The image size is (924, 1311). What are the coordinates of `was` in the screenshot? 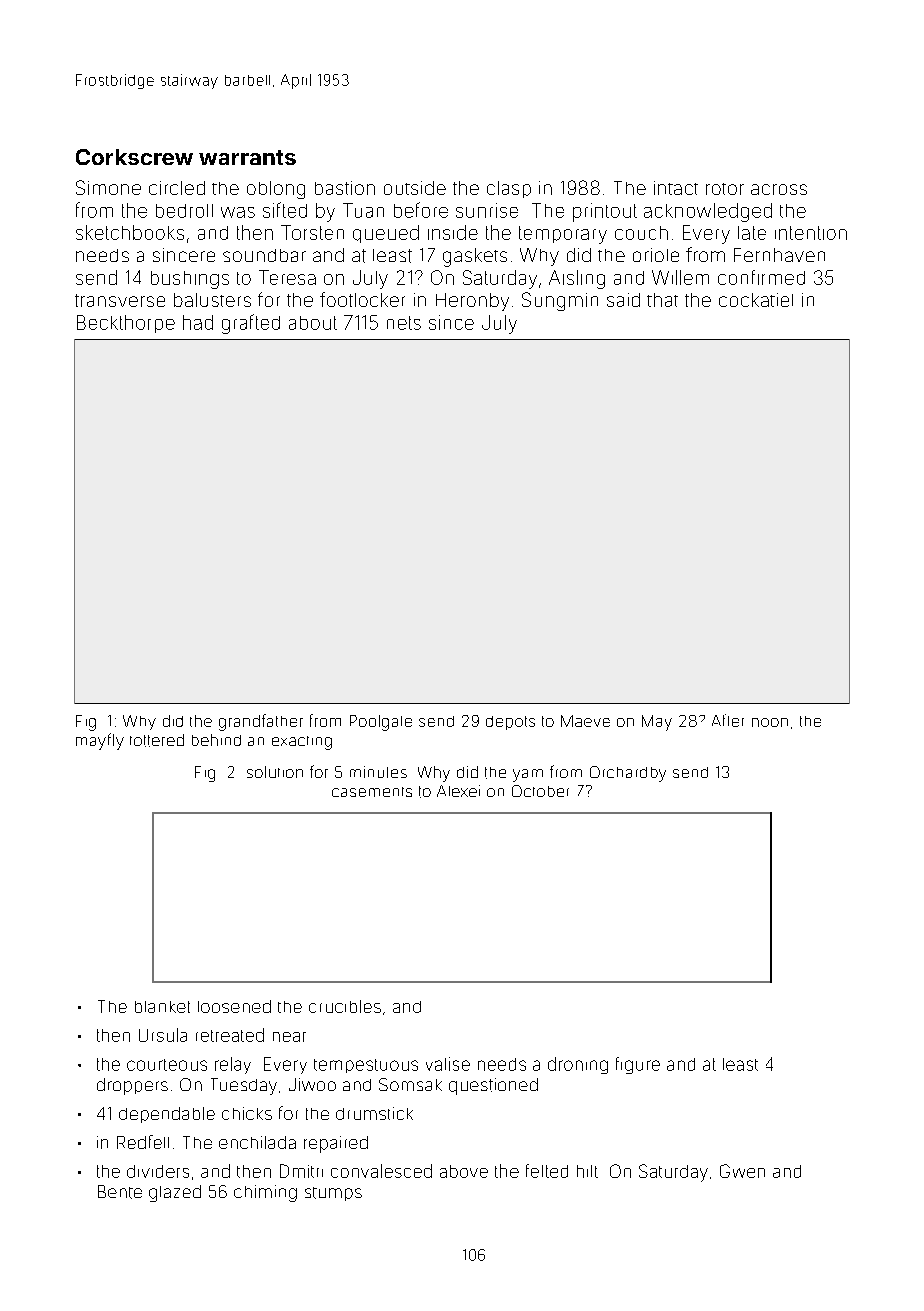 It's located at (238, 212).
